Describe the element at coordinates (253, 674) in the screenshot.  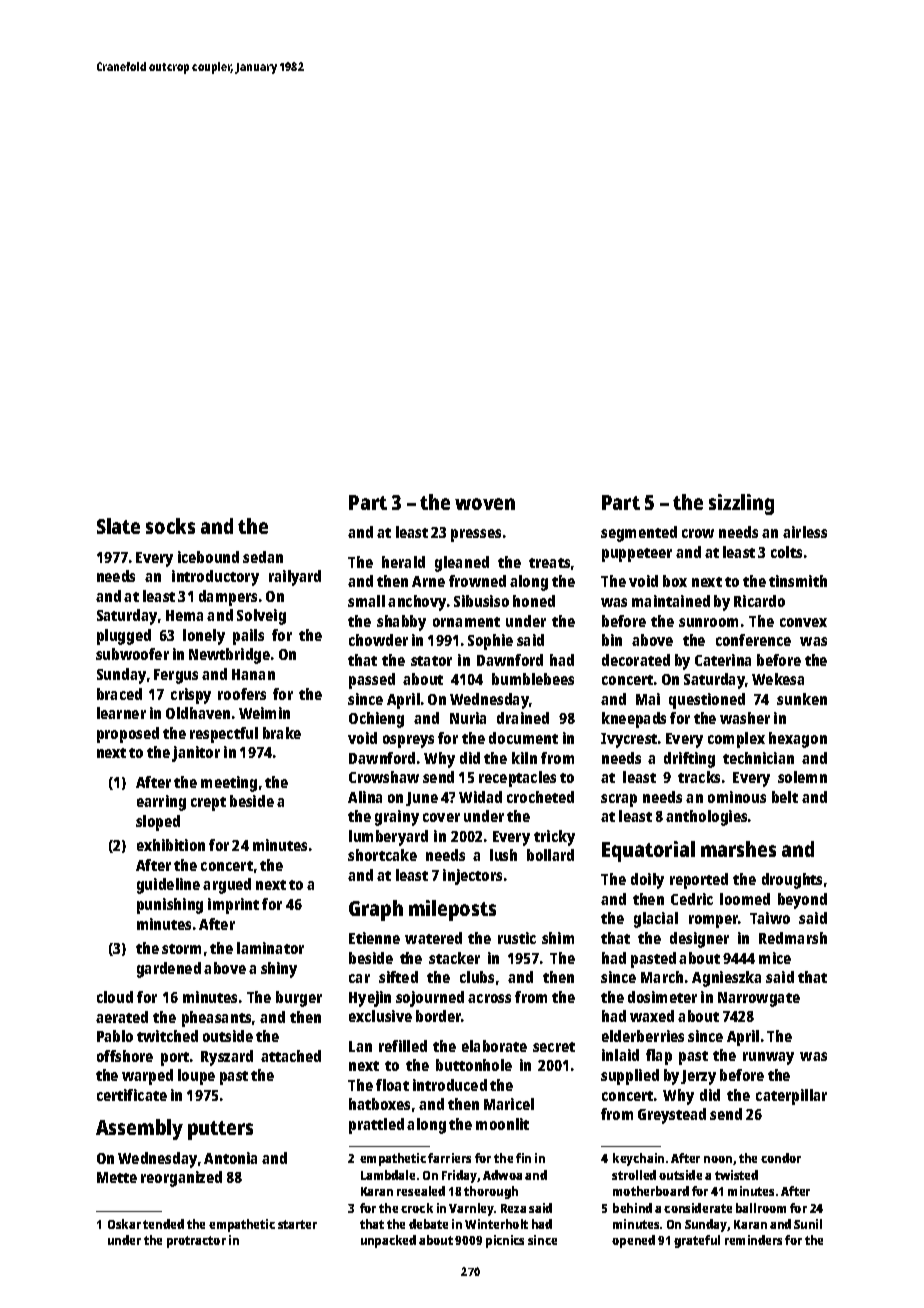
I see `Hanan` at that location.
